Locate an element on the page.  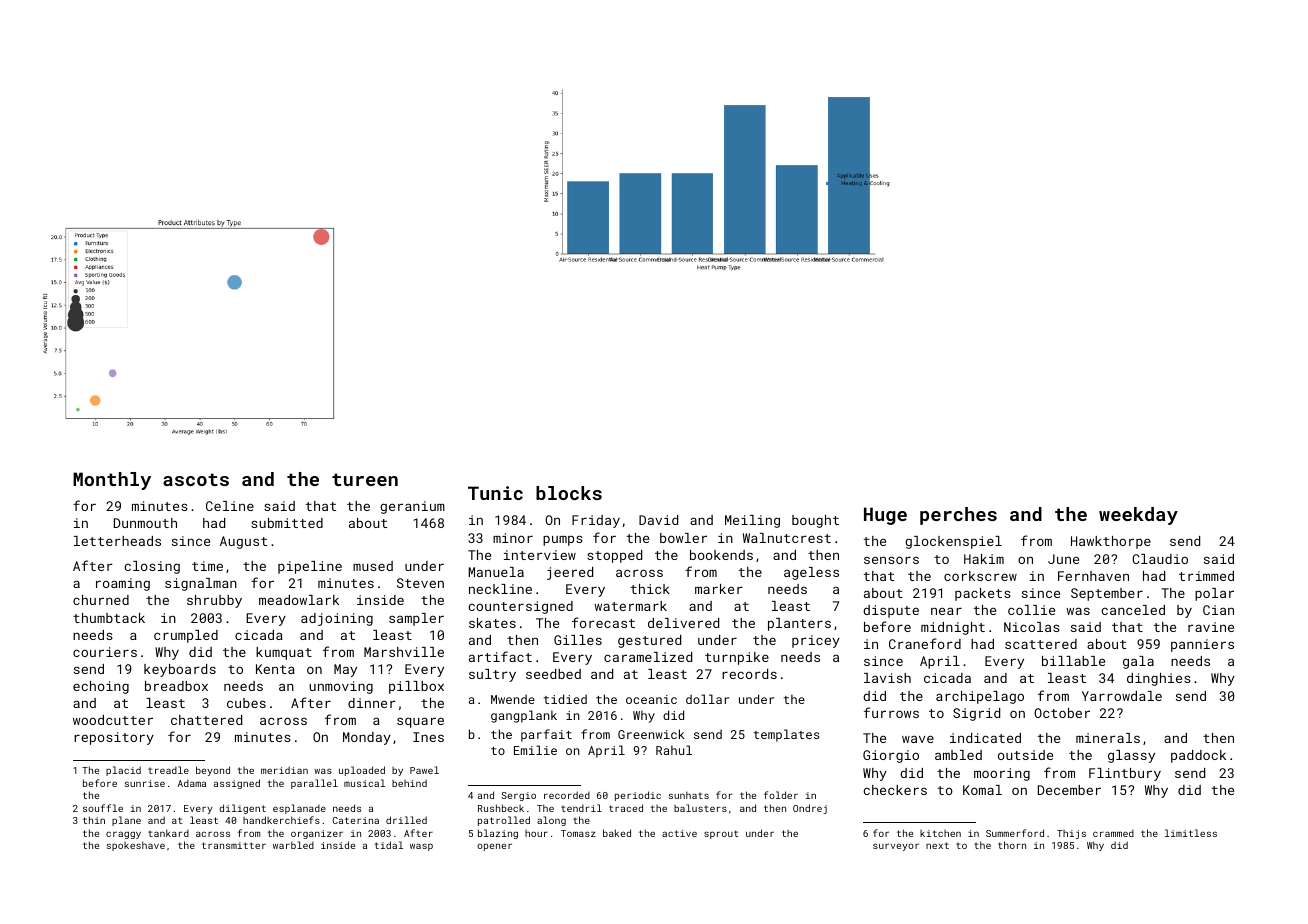
Meiling is located at coordinates (752, 521).
